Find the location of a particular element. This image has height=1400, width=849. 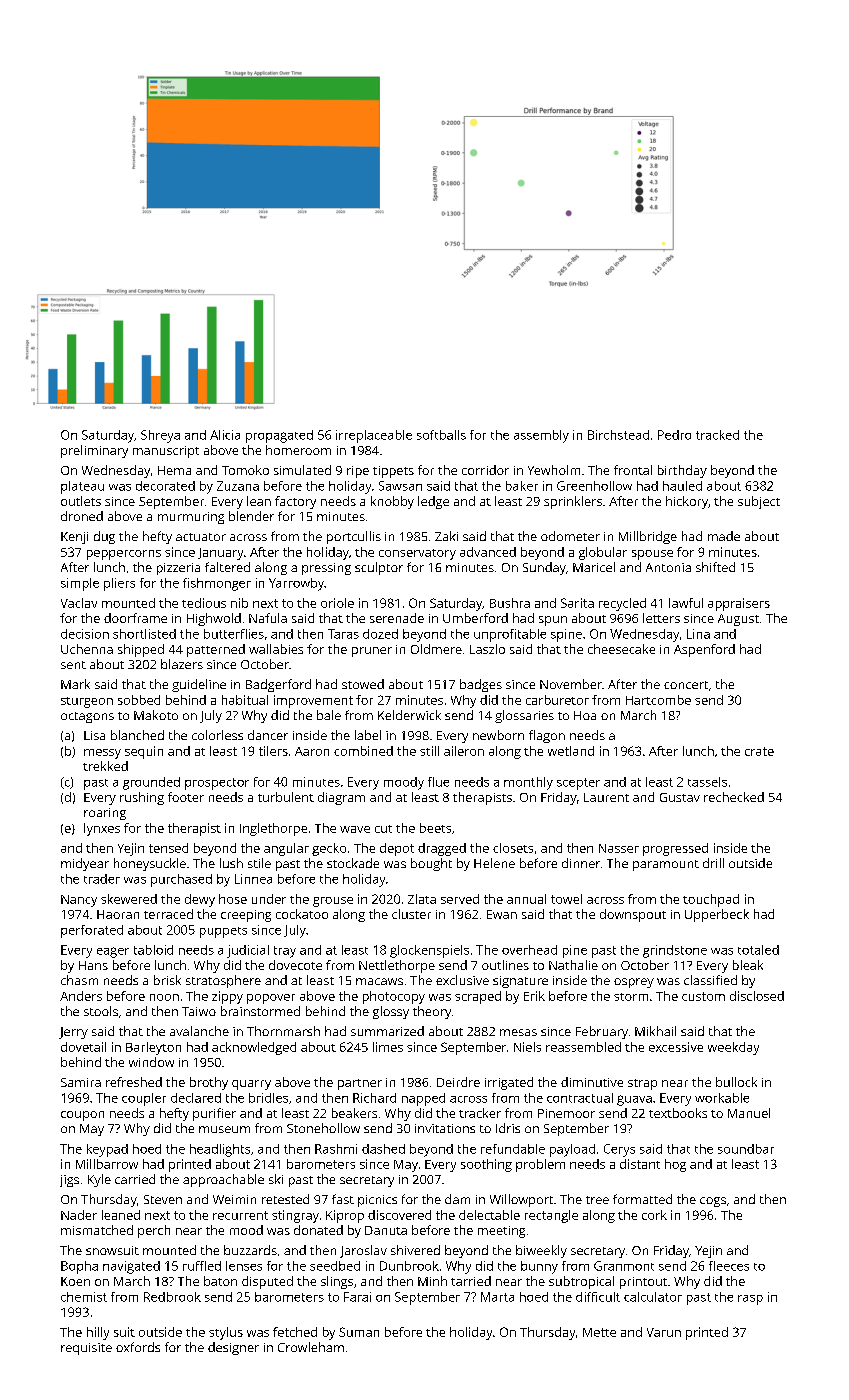

Tomoko is located at coordinates (245, 470).
